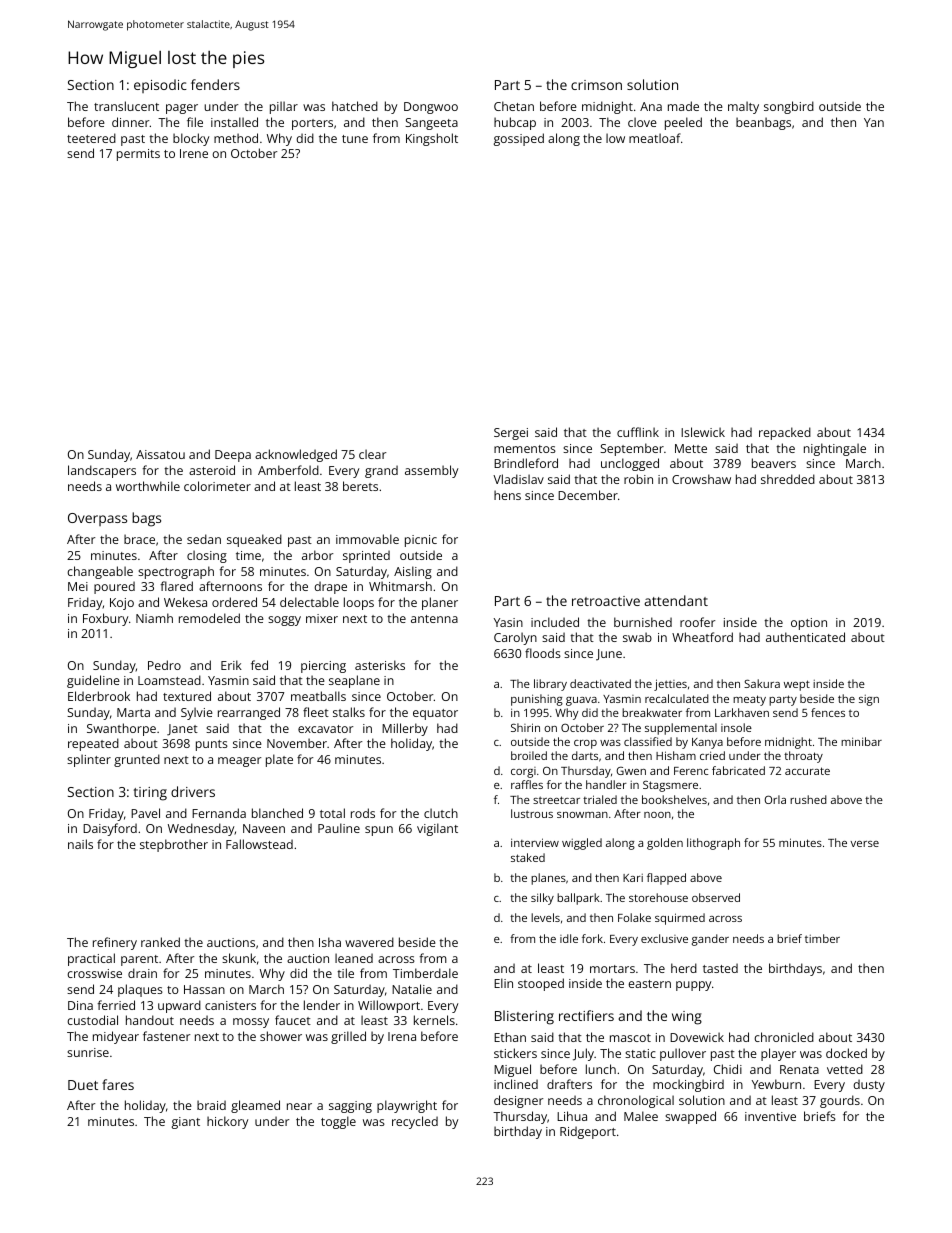 This page has height=1233, width=952. Describe the element at coordinates (97, 519) in the page. I see `Overpass` at that location.
